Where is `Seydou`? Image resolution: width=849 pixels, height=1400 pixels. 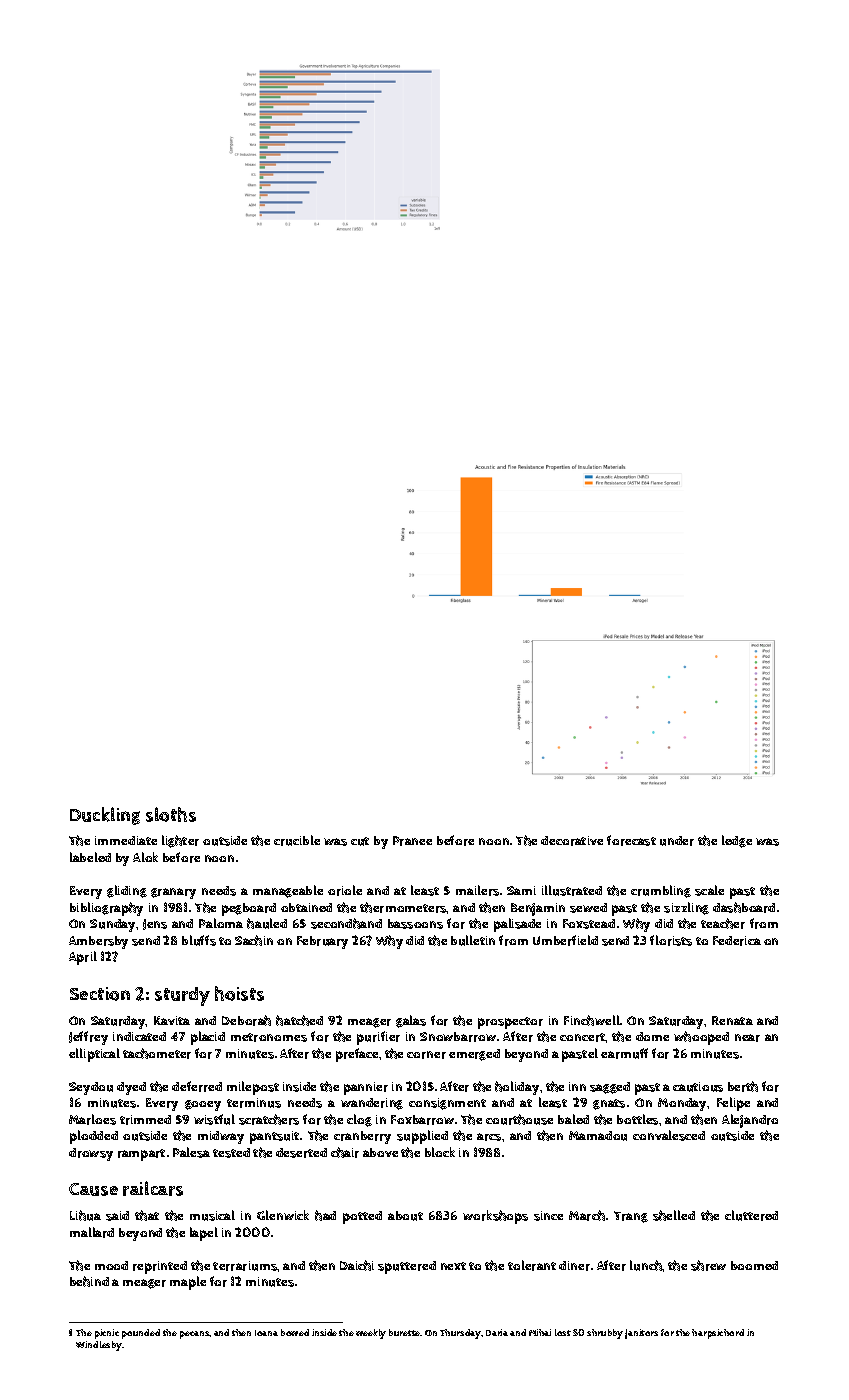 Seydou is located at coordinates (91, 1088).
